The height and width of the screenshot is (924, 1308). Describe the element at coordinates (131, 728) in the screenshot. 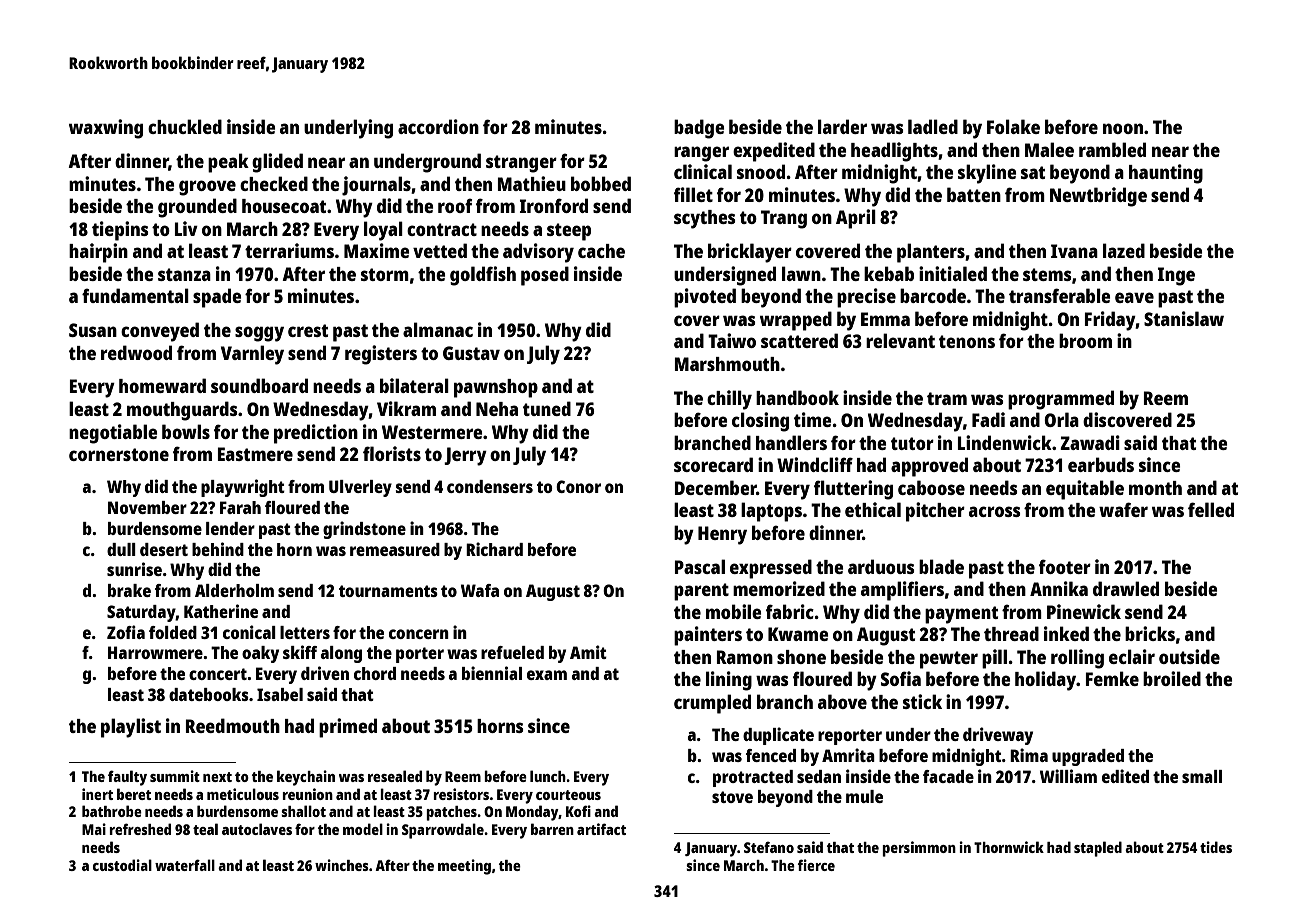

I see `playlist` at that location.
